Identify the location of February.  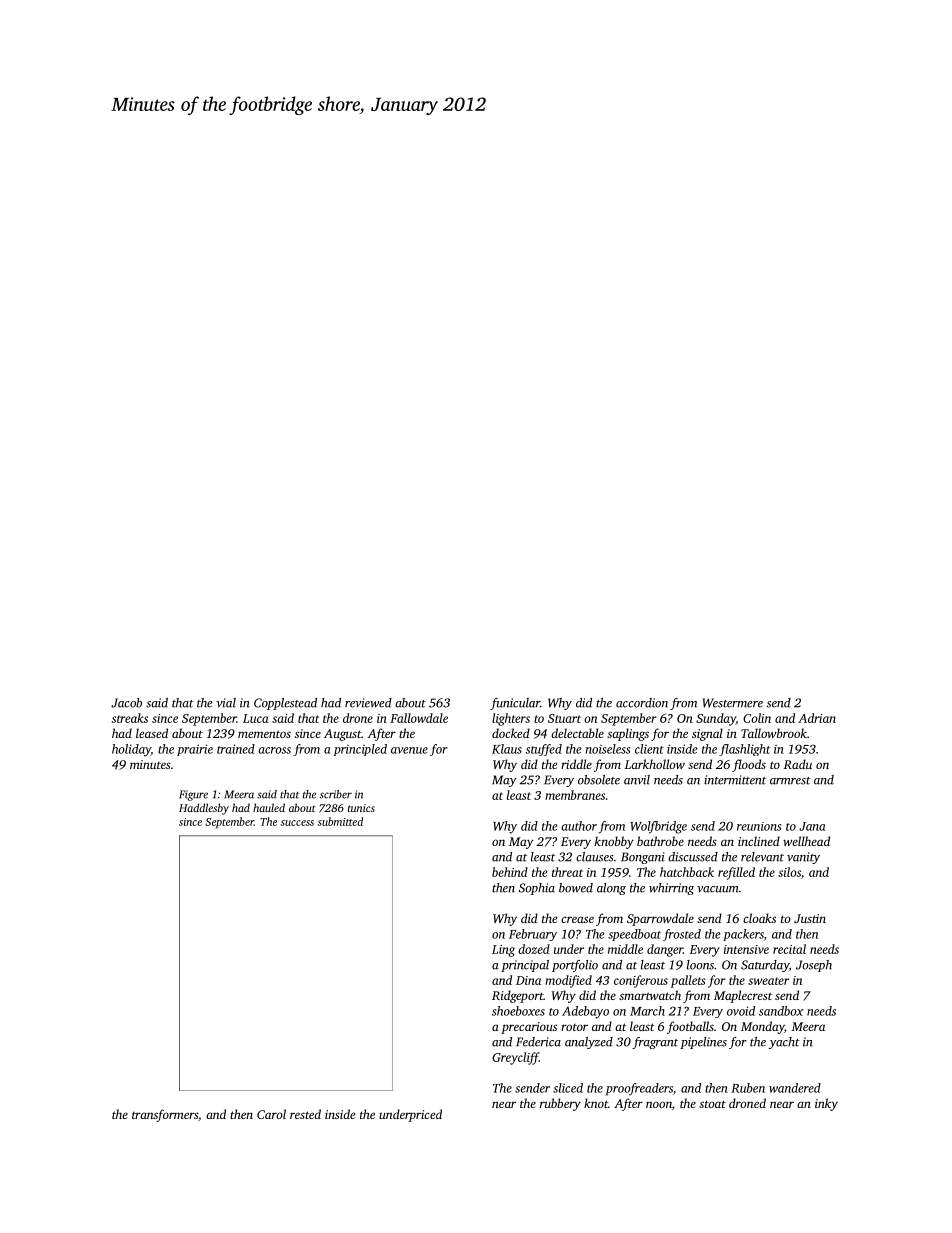
(533, 935).
